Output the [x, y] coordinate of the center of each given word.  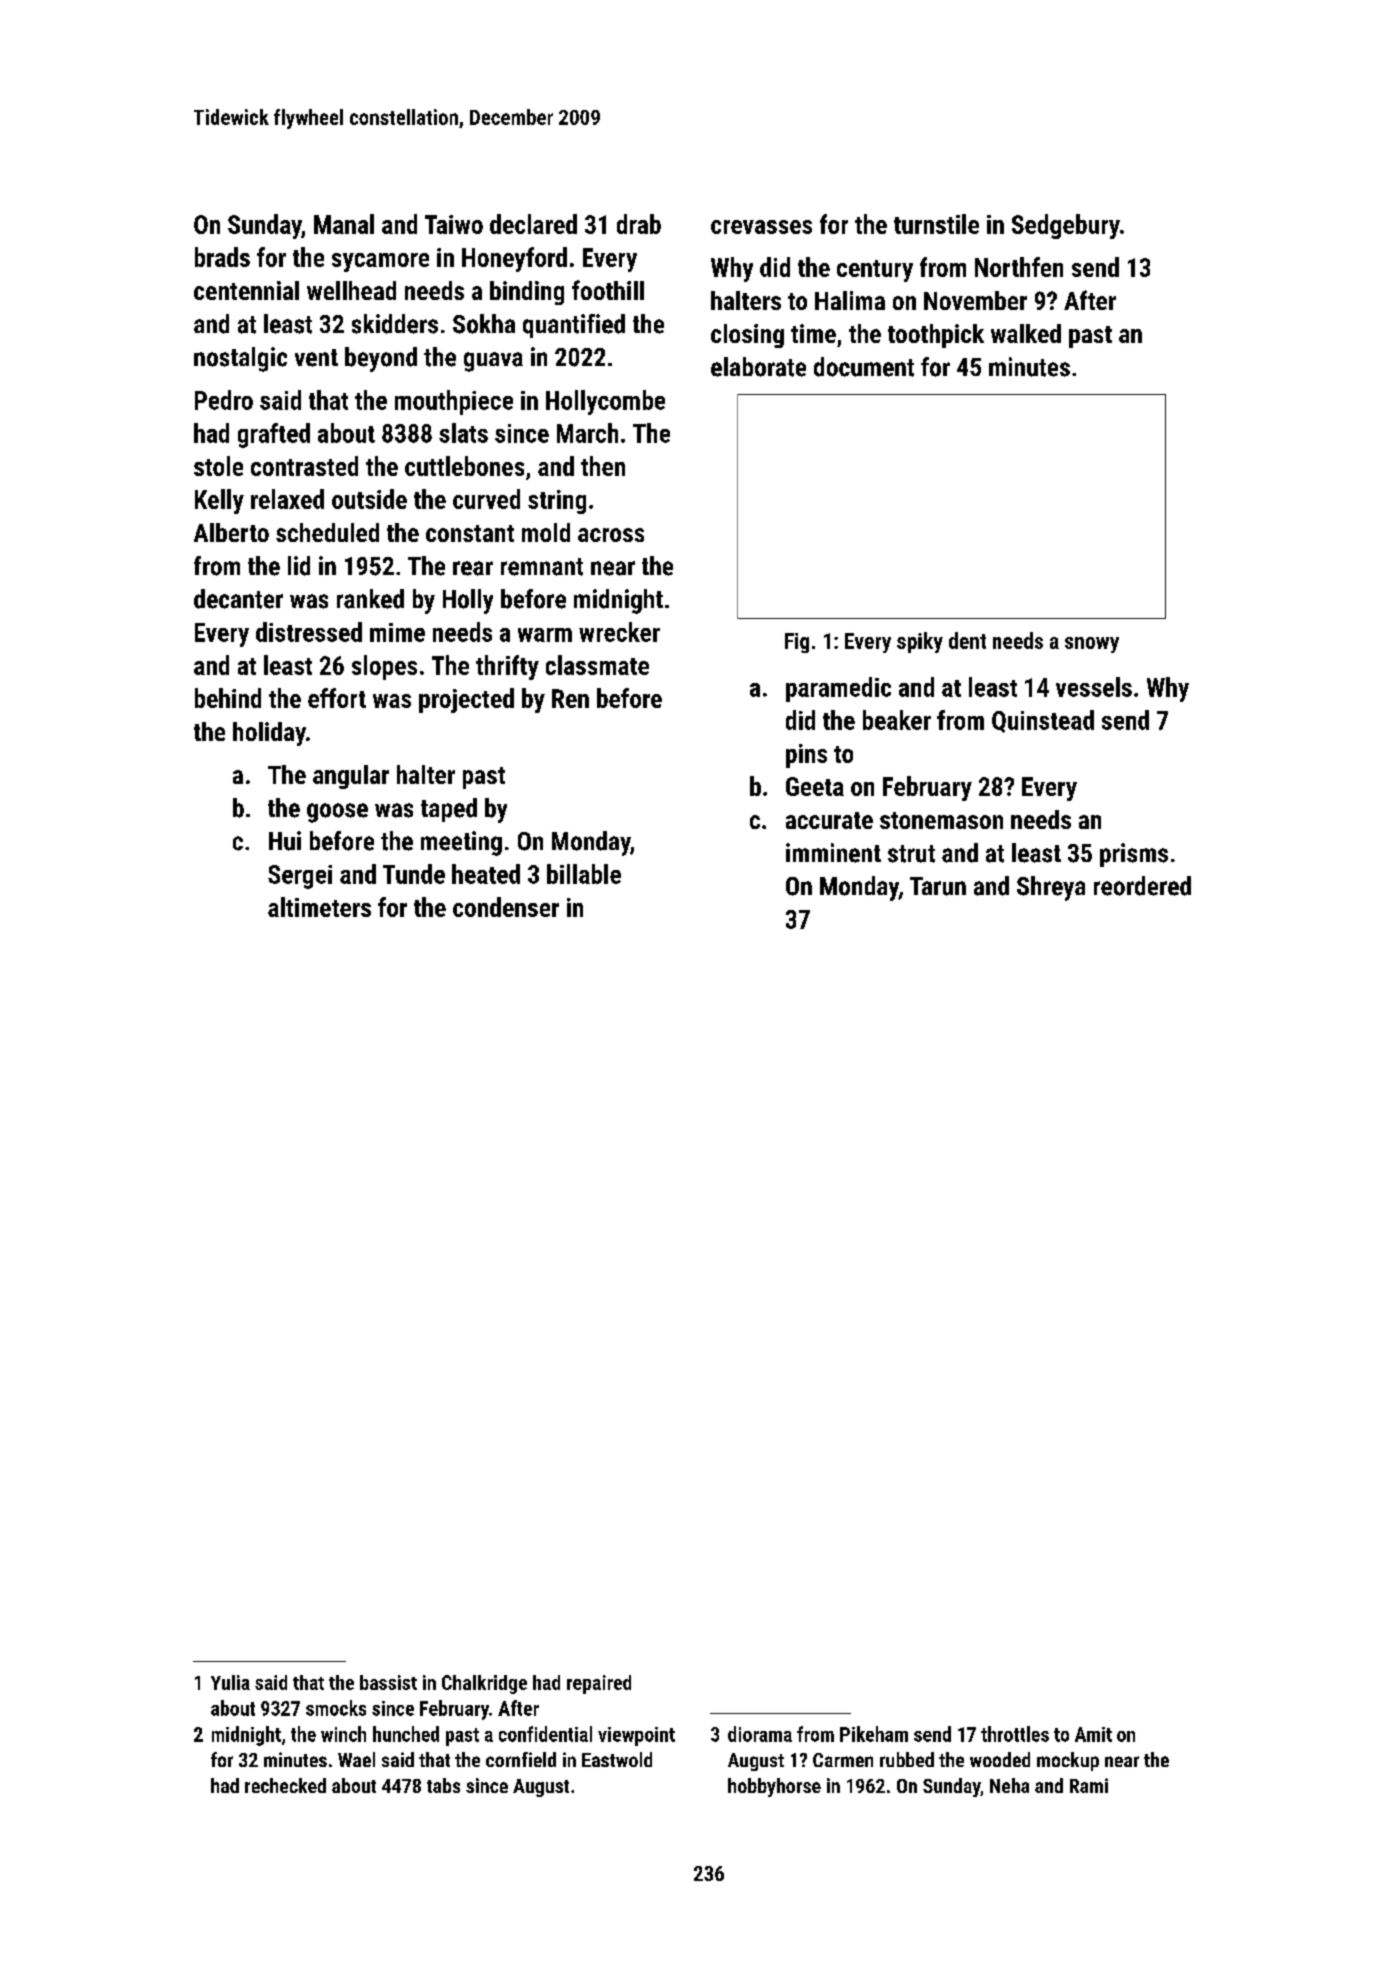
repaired [599, 1684]
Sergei [300, 877]
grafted [274, 435]
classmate [597, 665]
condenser [506, 907]
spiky [920, 642]
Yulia [230, 1682]
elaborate [758, 367]
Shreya [1051, 888]
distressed [309, 632]
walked [1026, 333]
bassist [388, 1682]
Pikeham [874, 1734]
